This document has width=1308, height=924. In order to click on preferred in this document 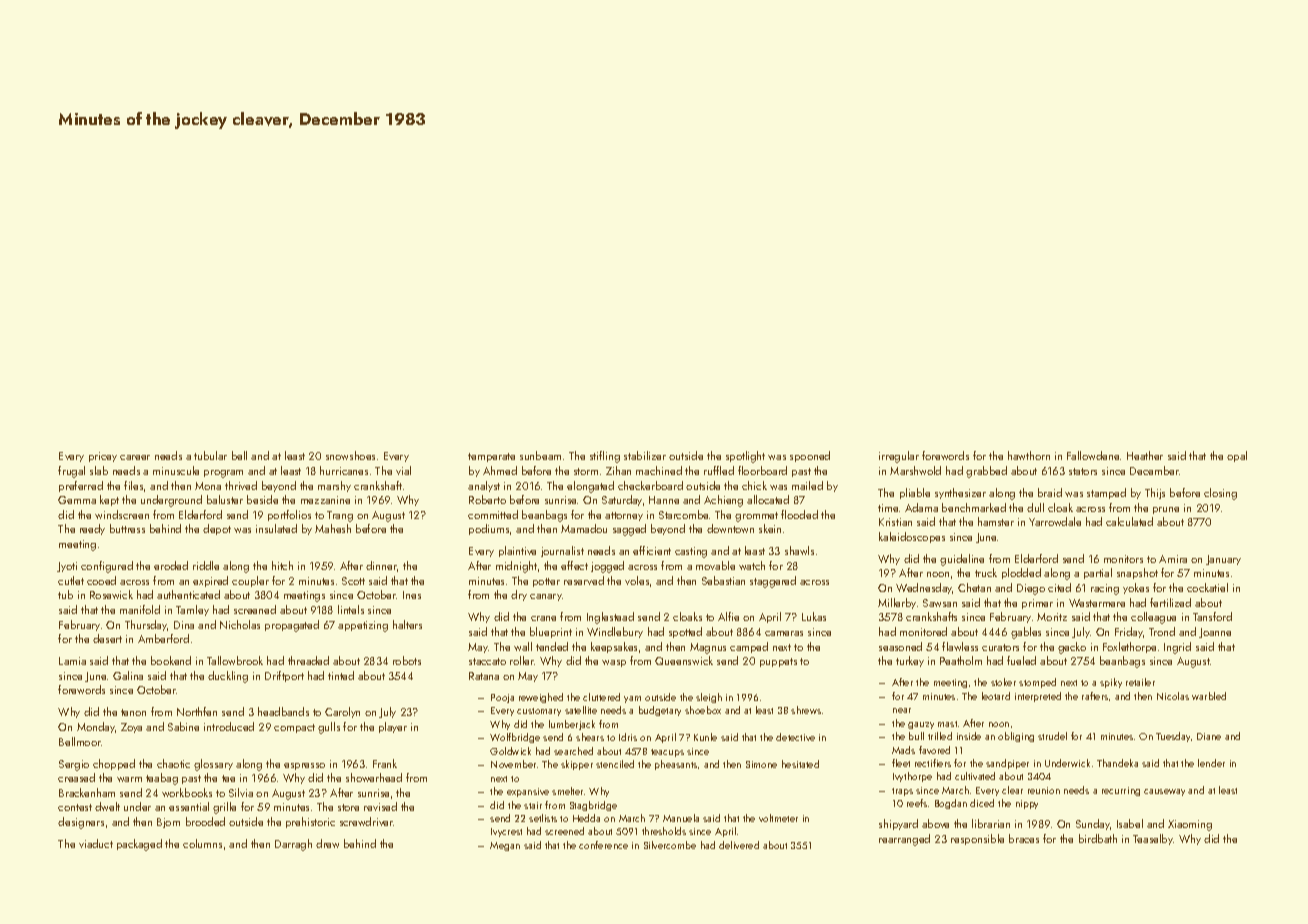, I will do `click(81, 486)`.
